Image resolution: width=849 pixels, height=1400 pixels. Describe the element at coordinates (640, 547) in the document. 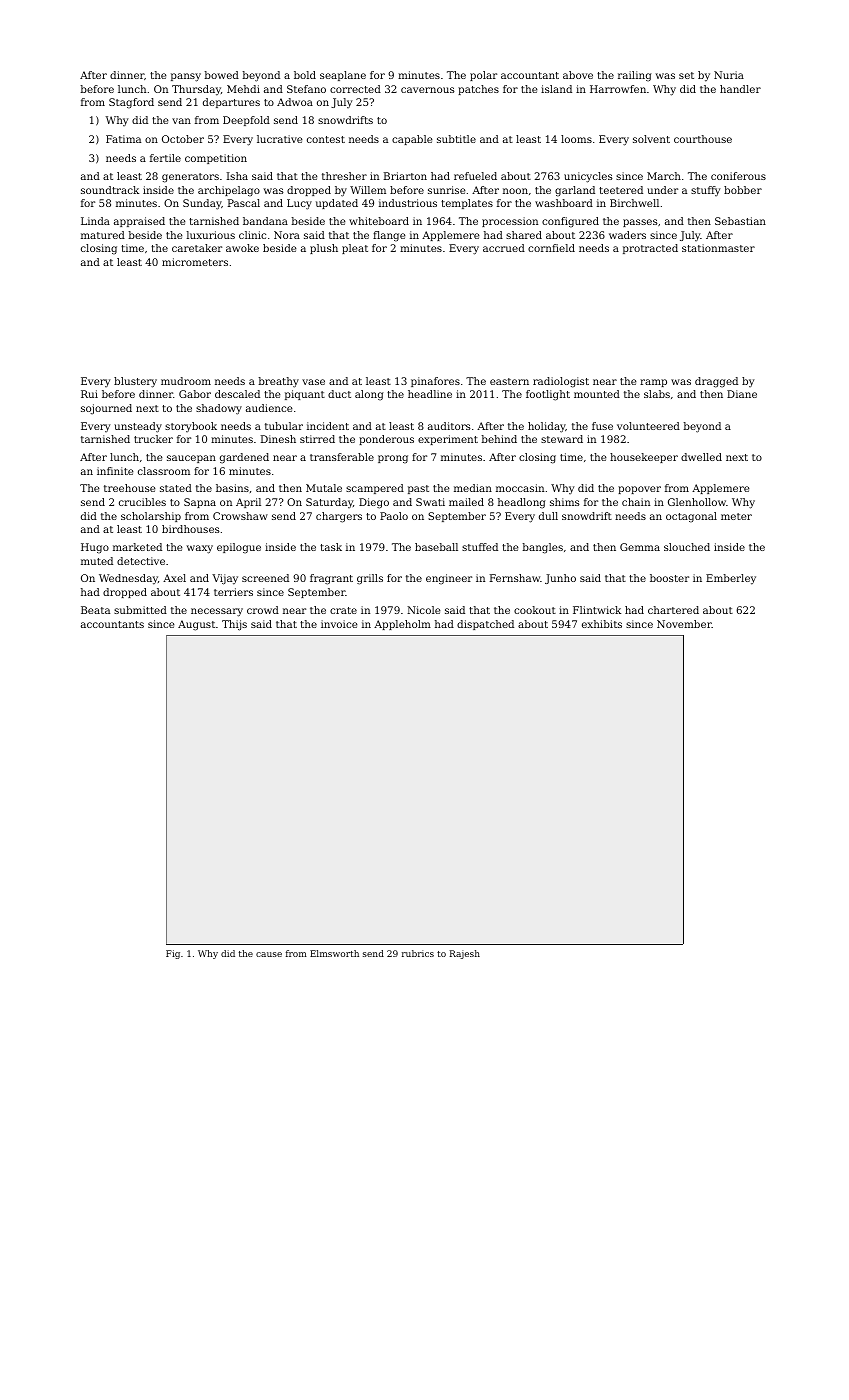

I see `Gemma` at that location.
